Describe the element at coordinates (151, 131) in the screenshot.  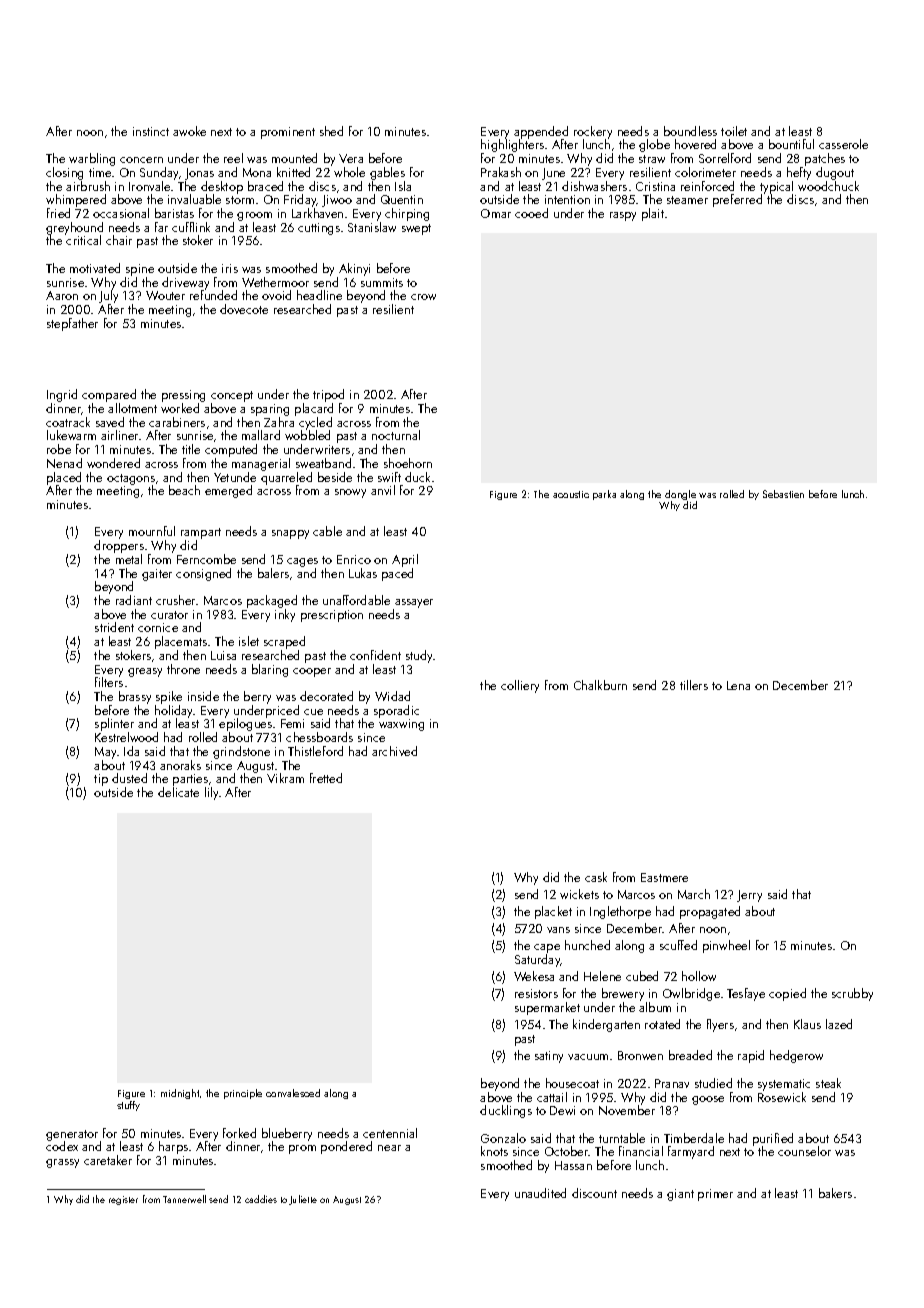
I see `instinct` at that location.
